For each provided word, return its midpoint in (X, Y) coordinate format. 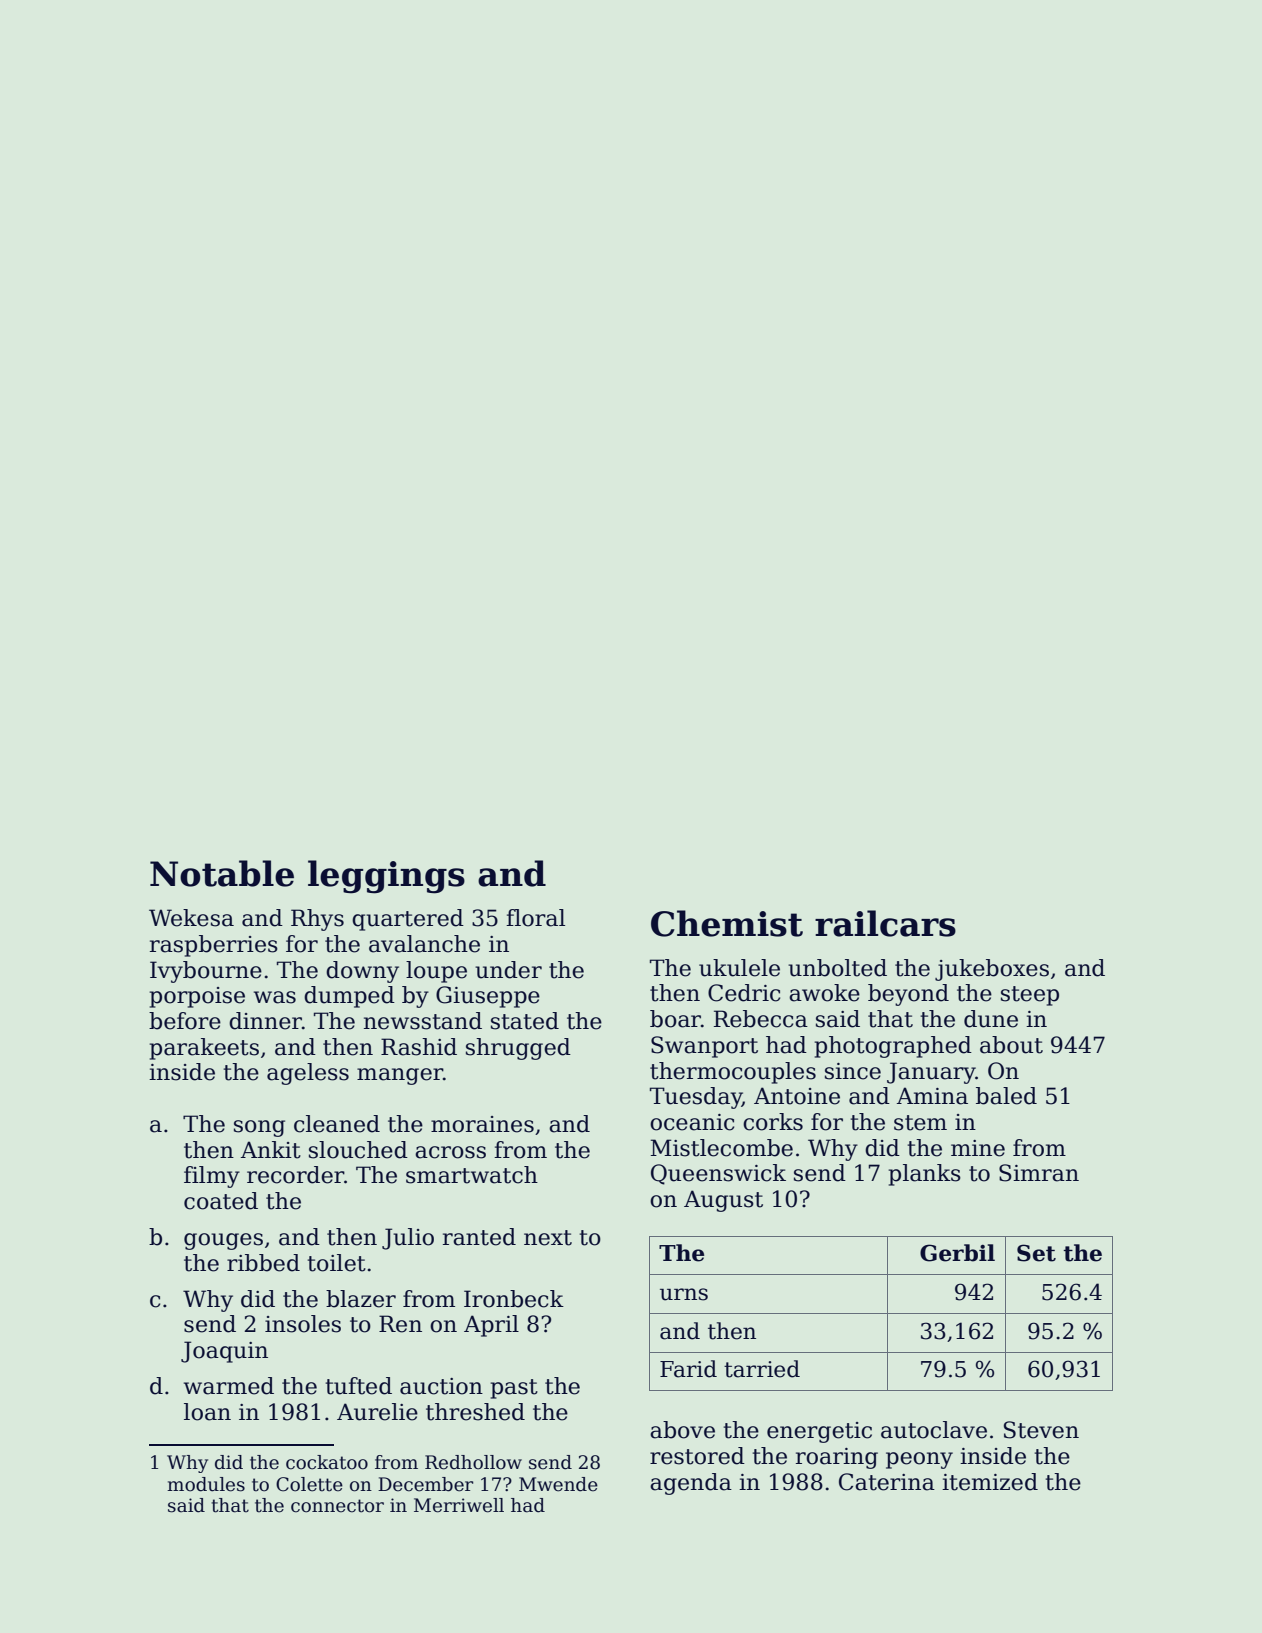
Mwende (558, 1484)
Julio (408, 1239)
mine (978, 1148)
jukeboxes (992, 970)
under (508, 970)
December (425, 1484)
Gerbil (957, 1253)
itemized (990, 1482)
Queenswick (718, 1174)
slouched (358, 1150)
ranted (479, 1237)
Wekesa (191, 918)
